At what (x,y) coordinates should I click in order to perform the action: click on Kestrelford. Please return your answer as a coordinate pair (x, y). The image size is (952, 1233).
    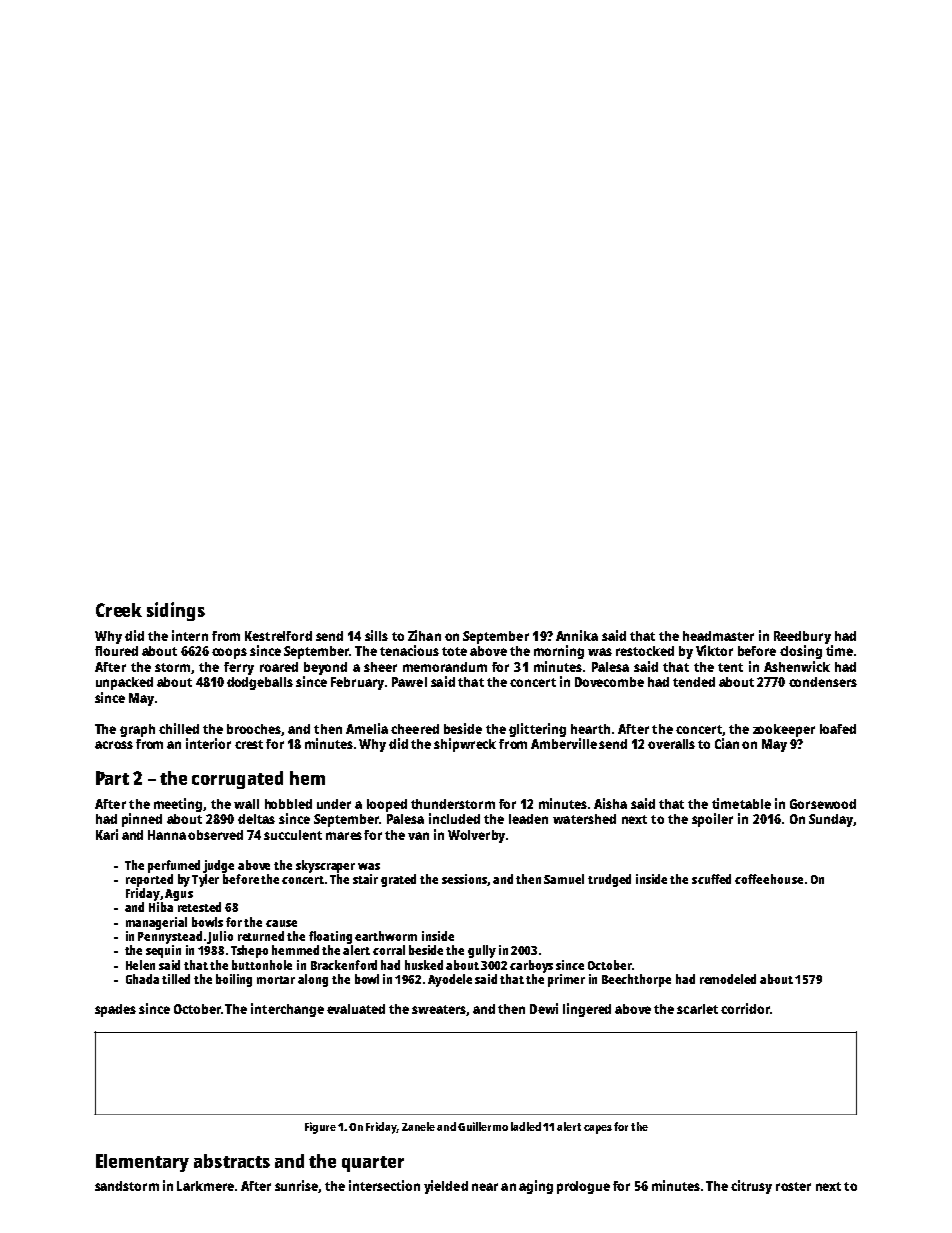
    Looking at the image, I should click on (278, 636).
